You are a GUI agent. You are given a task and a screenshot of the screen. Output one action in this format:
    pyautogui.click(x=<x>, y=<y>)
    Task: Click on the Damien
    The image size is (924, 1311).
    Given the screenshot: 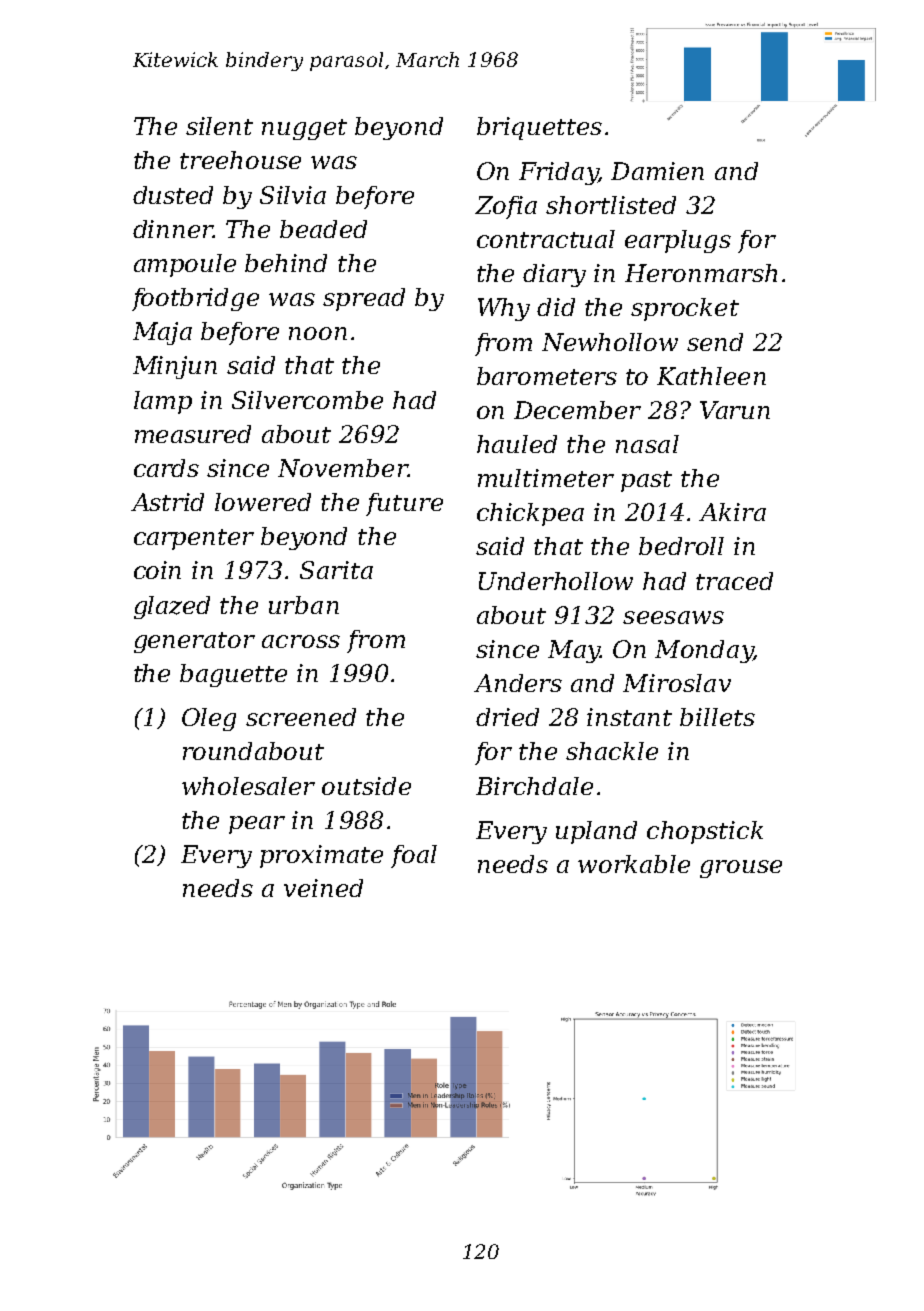 What is the action you would take?
    pyautogui.click(x=657, y=171)
